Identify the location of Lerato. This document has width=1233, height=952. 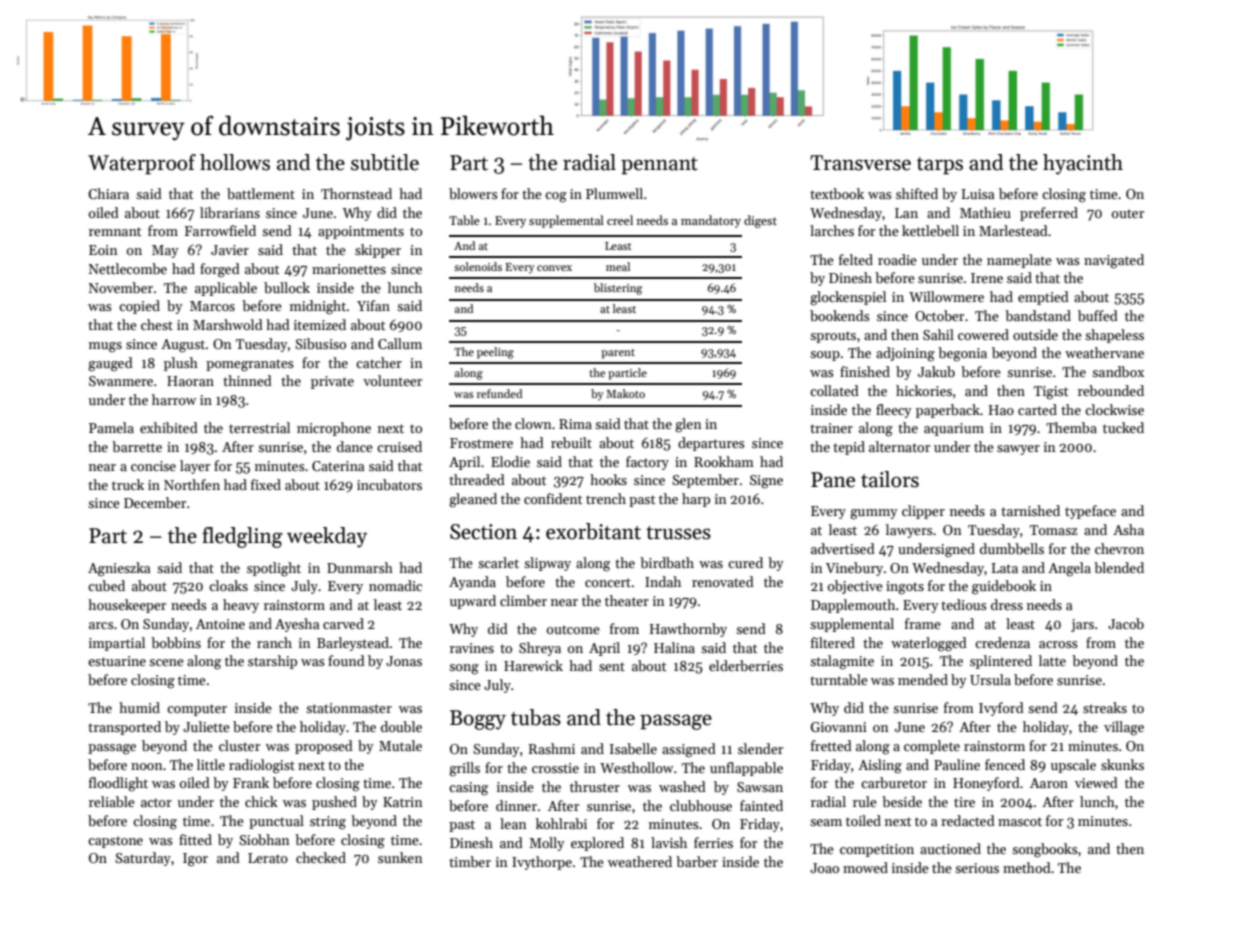
(268, 858).
